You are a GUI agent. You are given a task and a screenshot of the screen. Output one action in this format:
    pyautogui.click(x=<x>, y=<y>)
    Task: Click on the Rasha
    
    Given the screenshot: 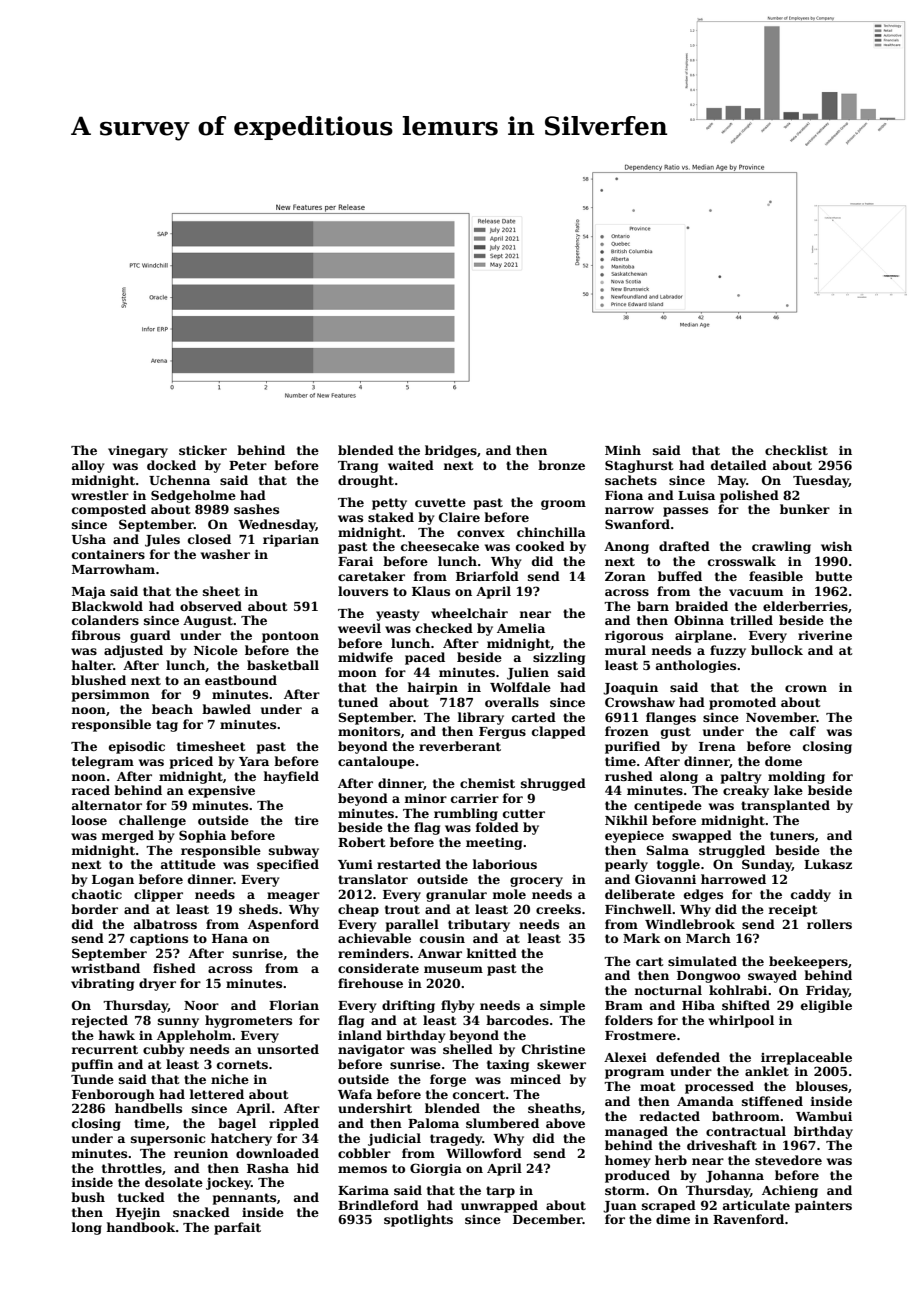 What is the action you would take?
    pyautogui.click(x=268, y=1168)
